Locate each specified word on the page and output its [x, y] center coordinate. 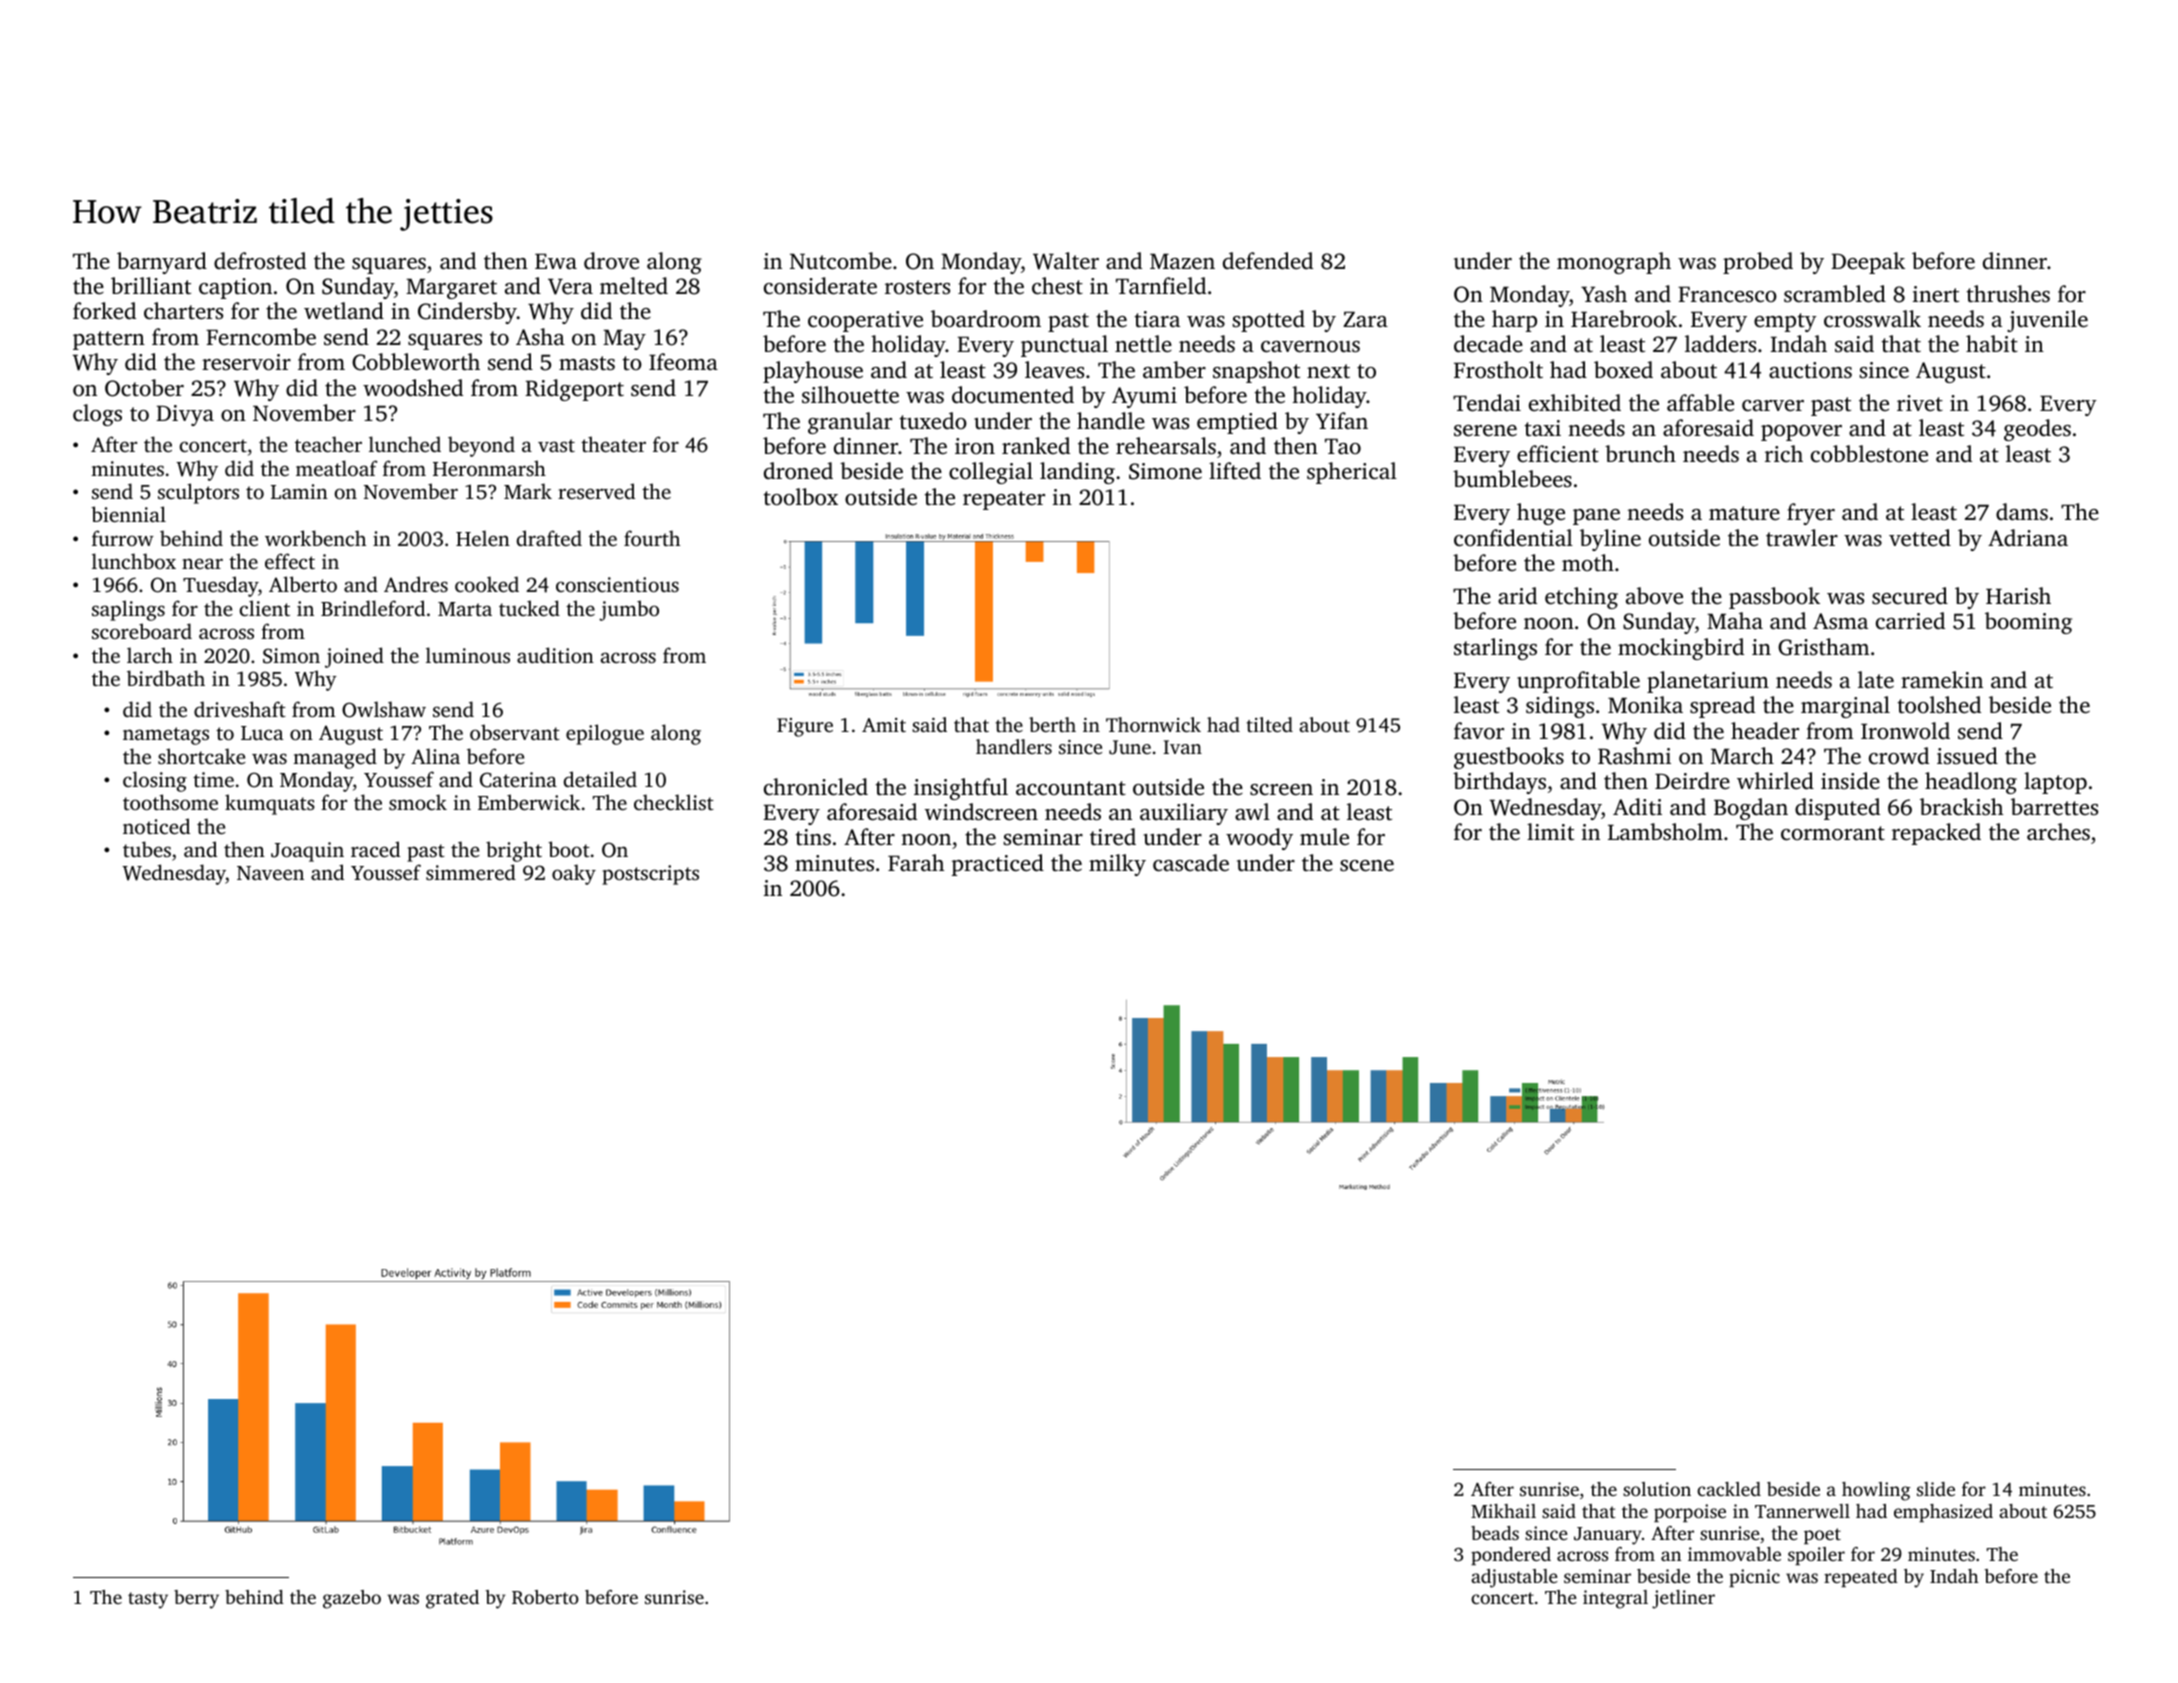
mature [1744, 513]
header [1765, 731]
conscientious [617, 584]
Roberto [545, 1597]
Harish [2018, 595]
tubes [147, 849]
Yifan [1342, 420]
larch [150, 655]
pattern [109, 340]
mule [1324, 837]
